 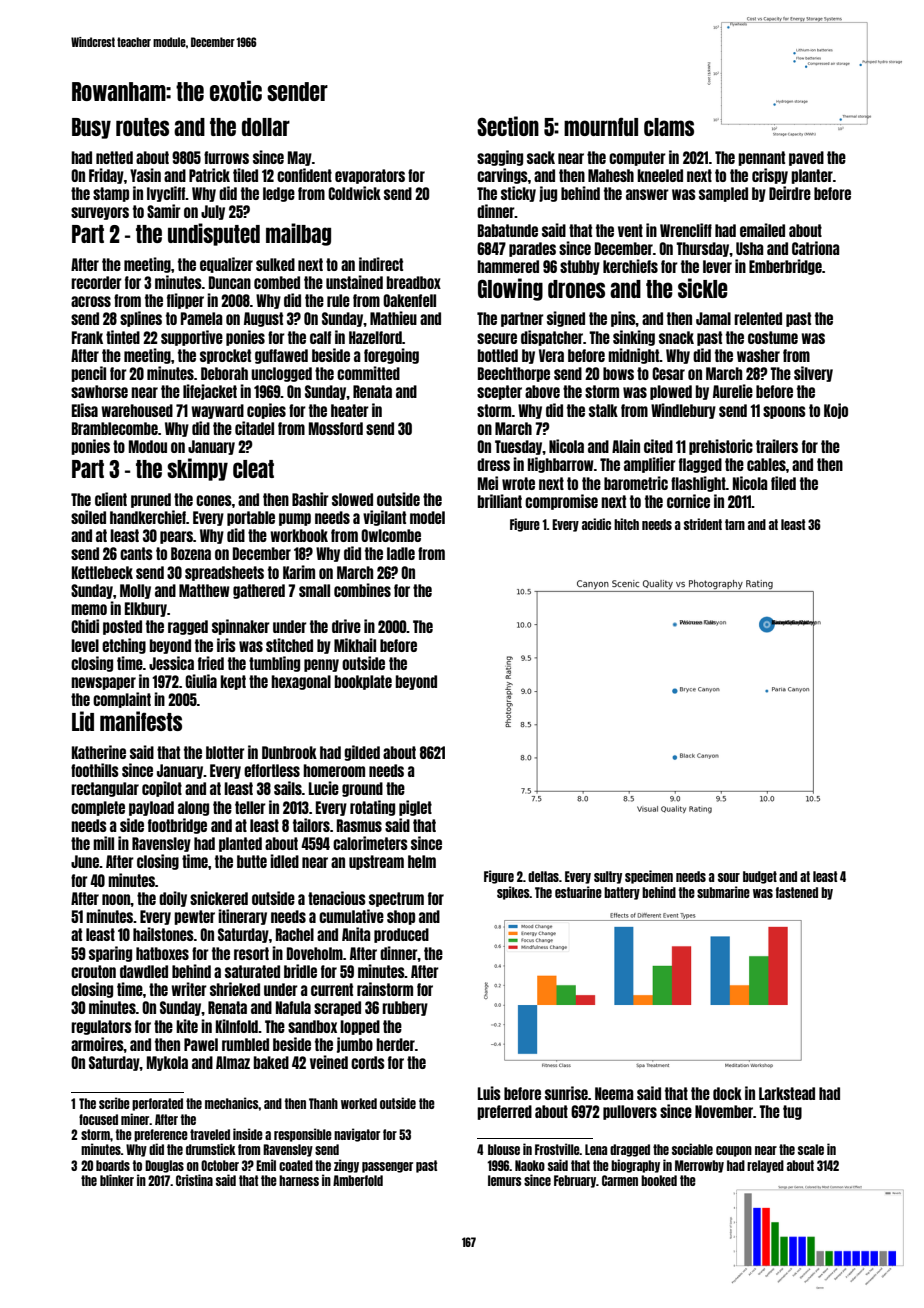 I want to click on crouton, so click(x=93, y=971).
